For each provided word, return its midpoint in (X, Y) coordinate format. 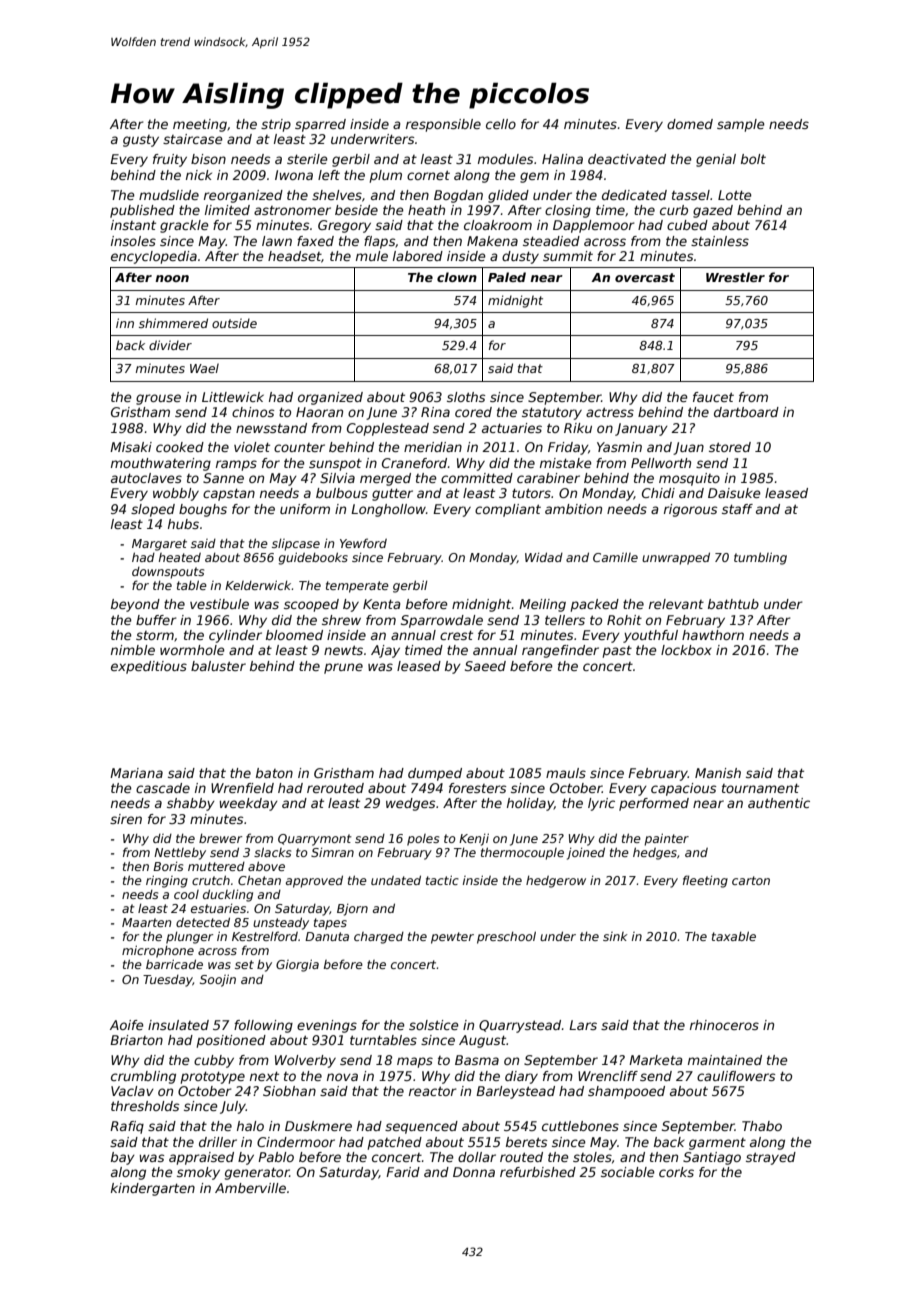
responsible (443, 125)
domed (690, 124)
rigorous (690, 510)
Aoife (127, 1025)
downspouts (168, 573)
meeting (200, 125)
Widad (544, 557)
